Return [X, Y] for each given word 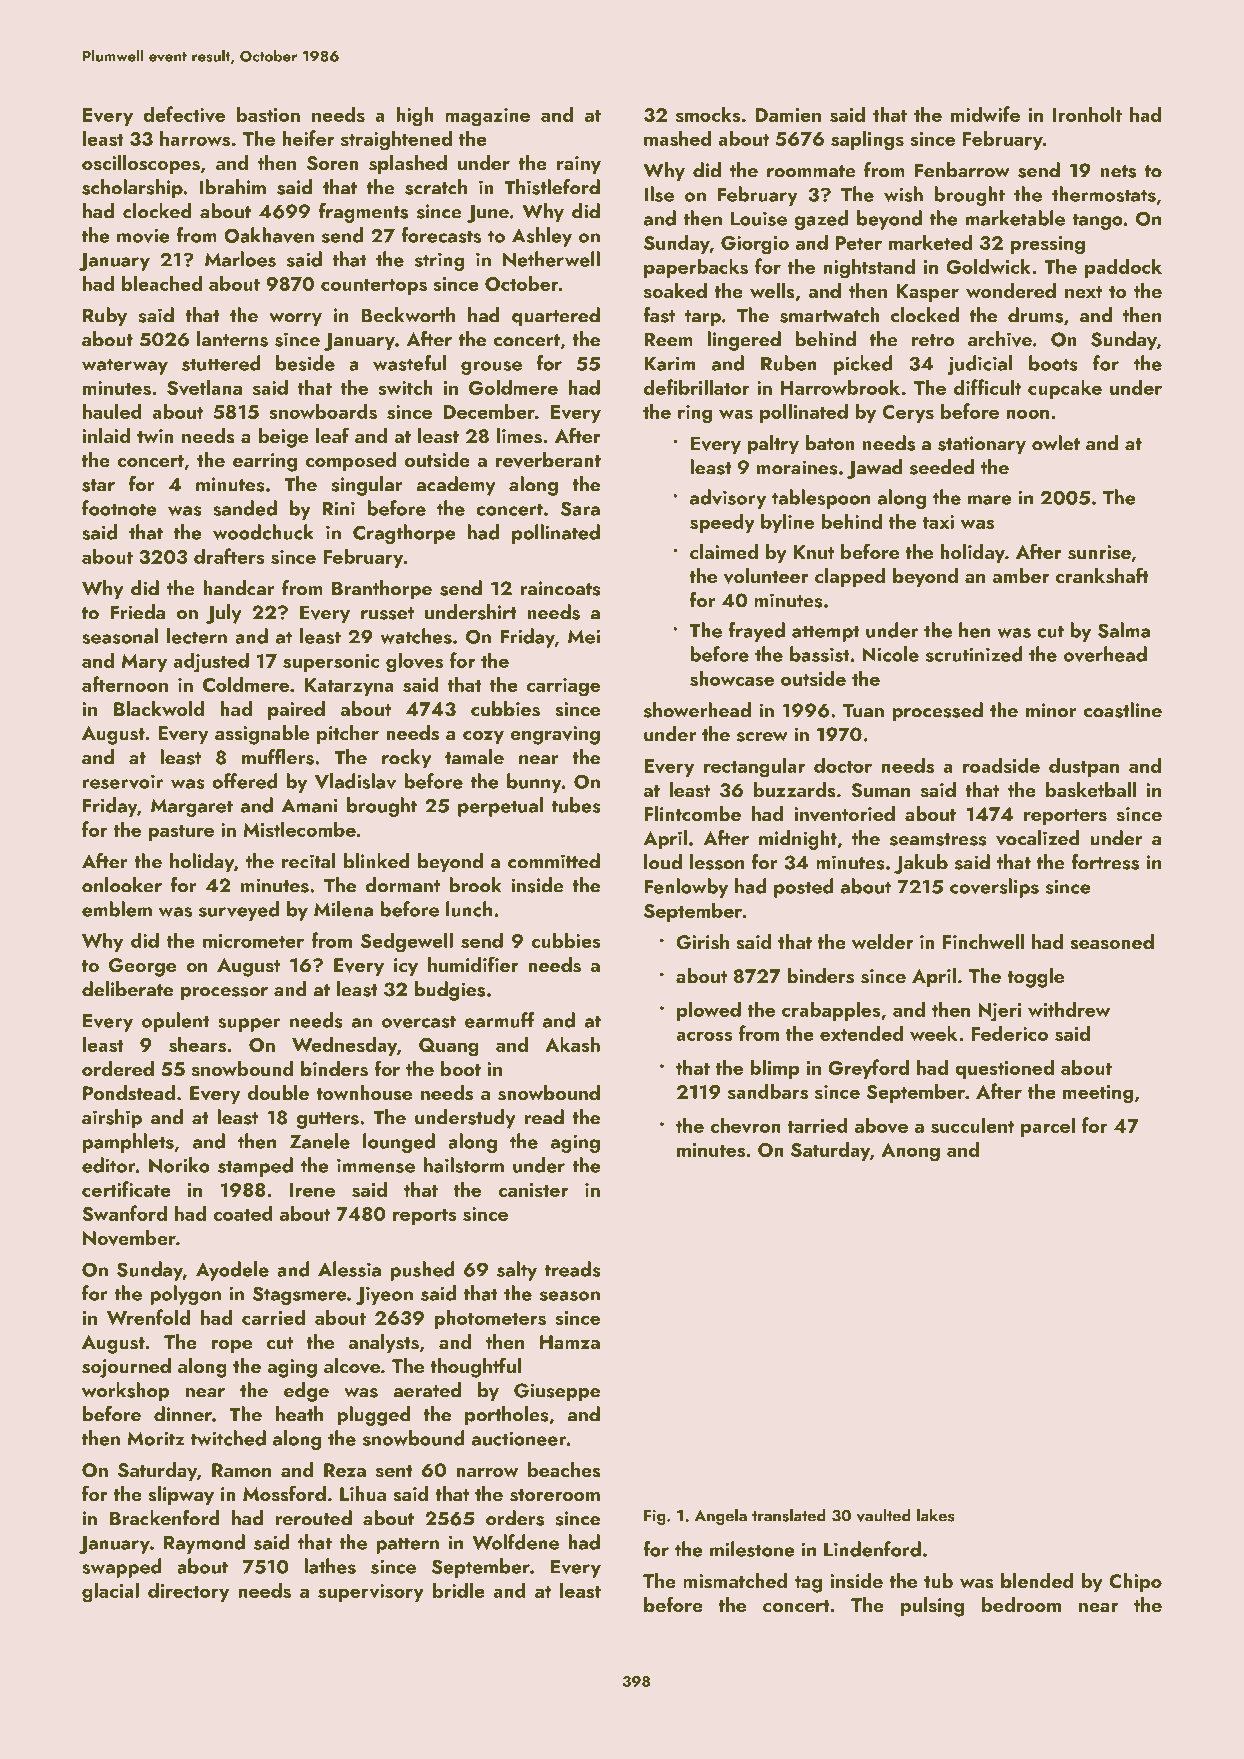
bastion [268, 114]
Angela [721, 1516]
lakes [936, 1515]
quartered [556, 317]
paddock [1123, 268]
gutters [328, 1120]
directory [188, 1592]
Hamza [570, 1342]
